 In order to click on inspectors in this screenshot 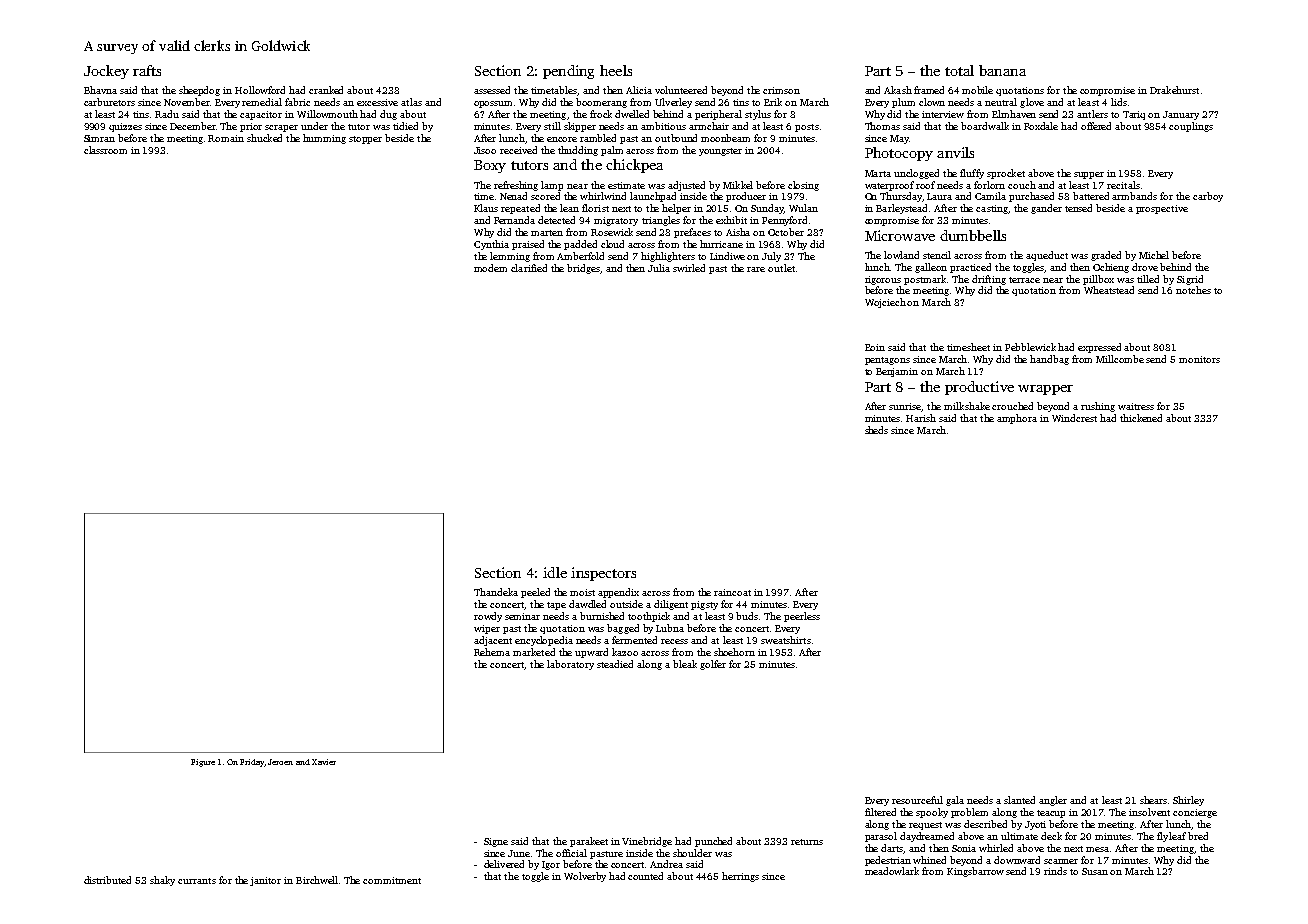, I will do `click(603, 574)`.
